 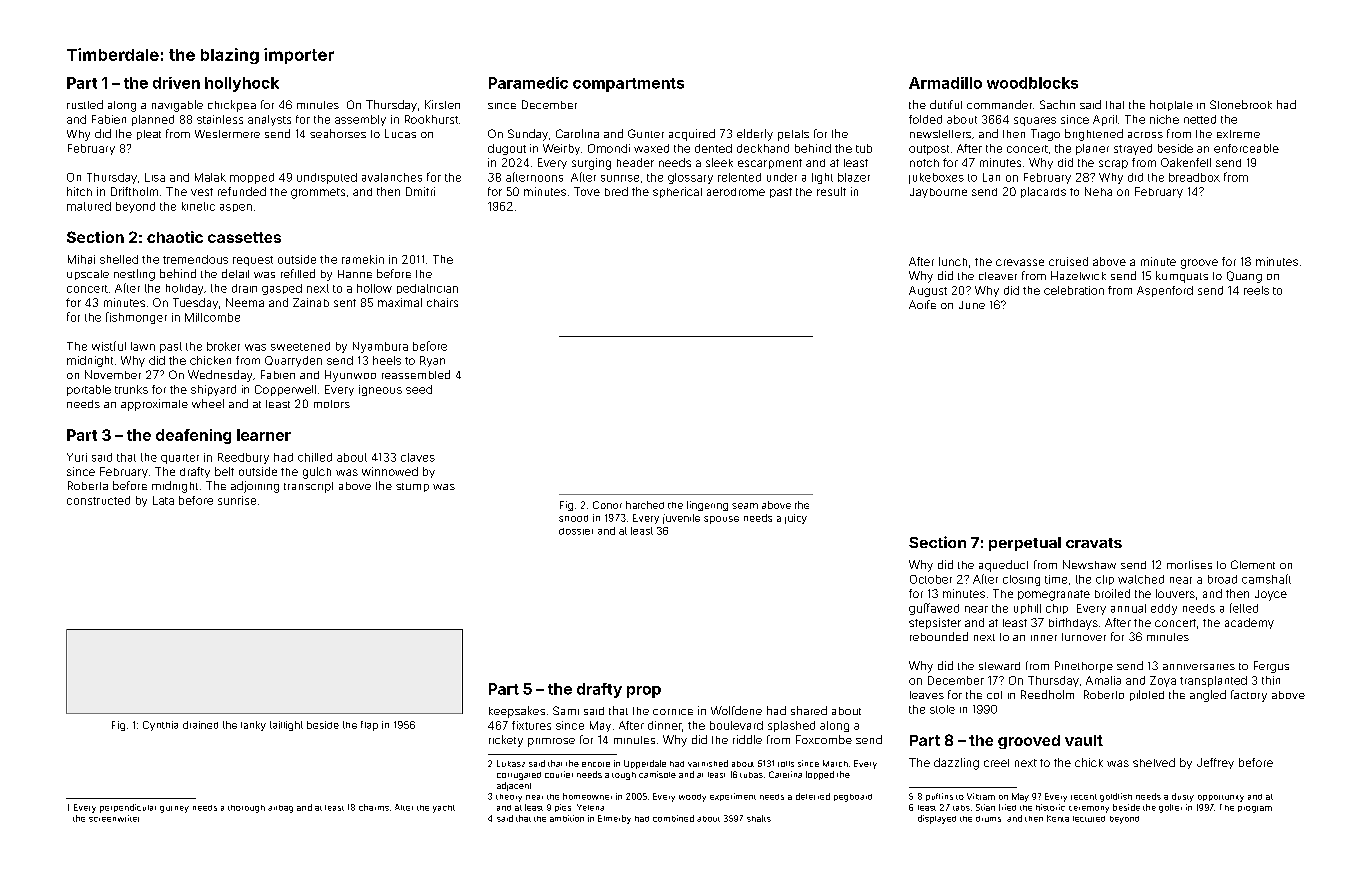 What do you see at coordinates (922, 304) in the screenshot?
I see `Aoife` at bounding box center [922, 304].
